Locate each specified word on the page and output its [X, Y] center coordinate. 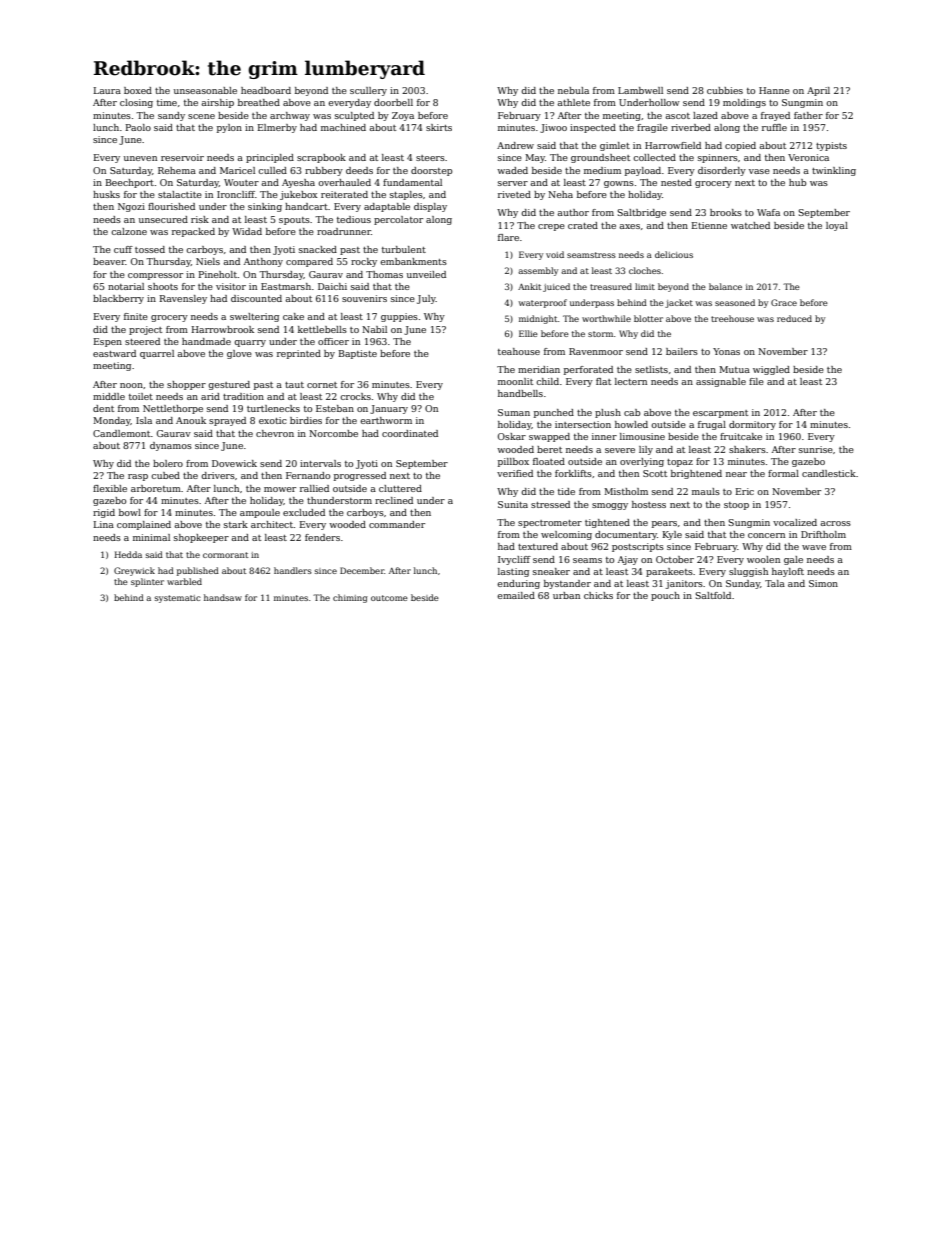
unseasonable [205, 90]
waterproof [543, 303]
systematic [178, 599]
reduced [794, 318]
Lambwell [640, 90]
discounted [256, 298]
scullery [368, 91]
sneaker [551, 571]
